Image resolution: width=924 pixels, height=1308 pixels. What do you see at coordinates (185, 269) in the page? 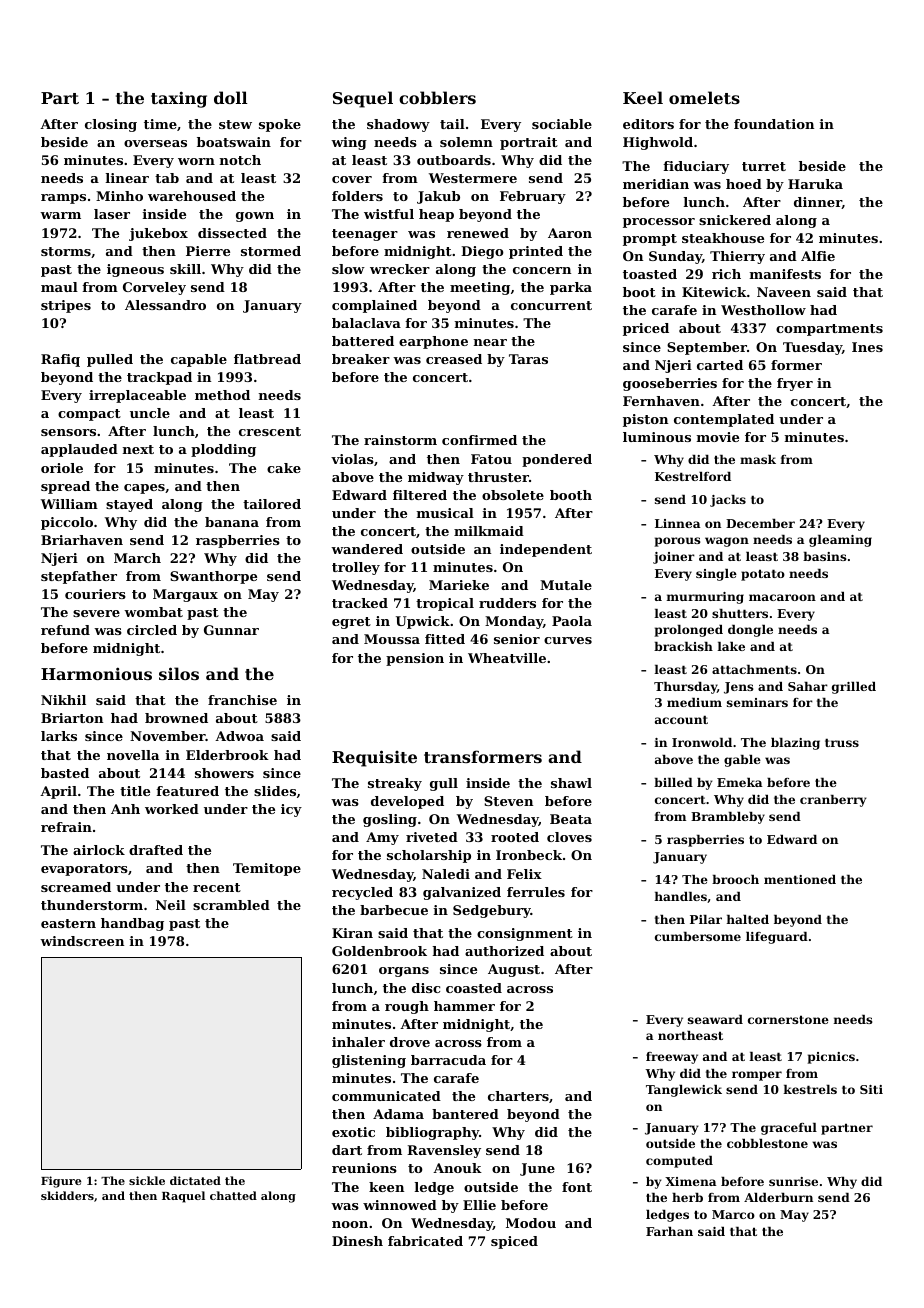
I see `skill` at bounding box center [185, 269].
